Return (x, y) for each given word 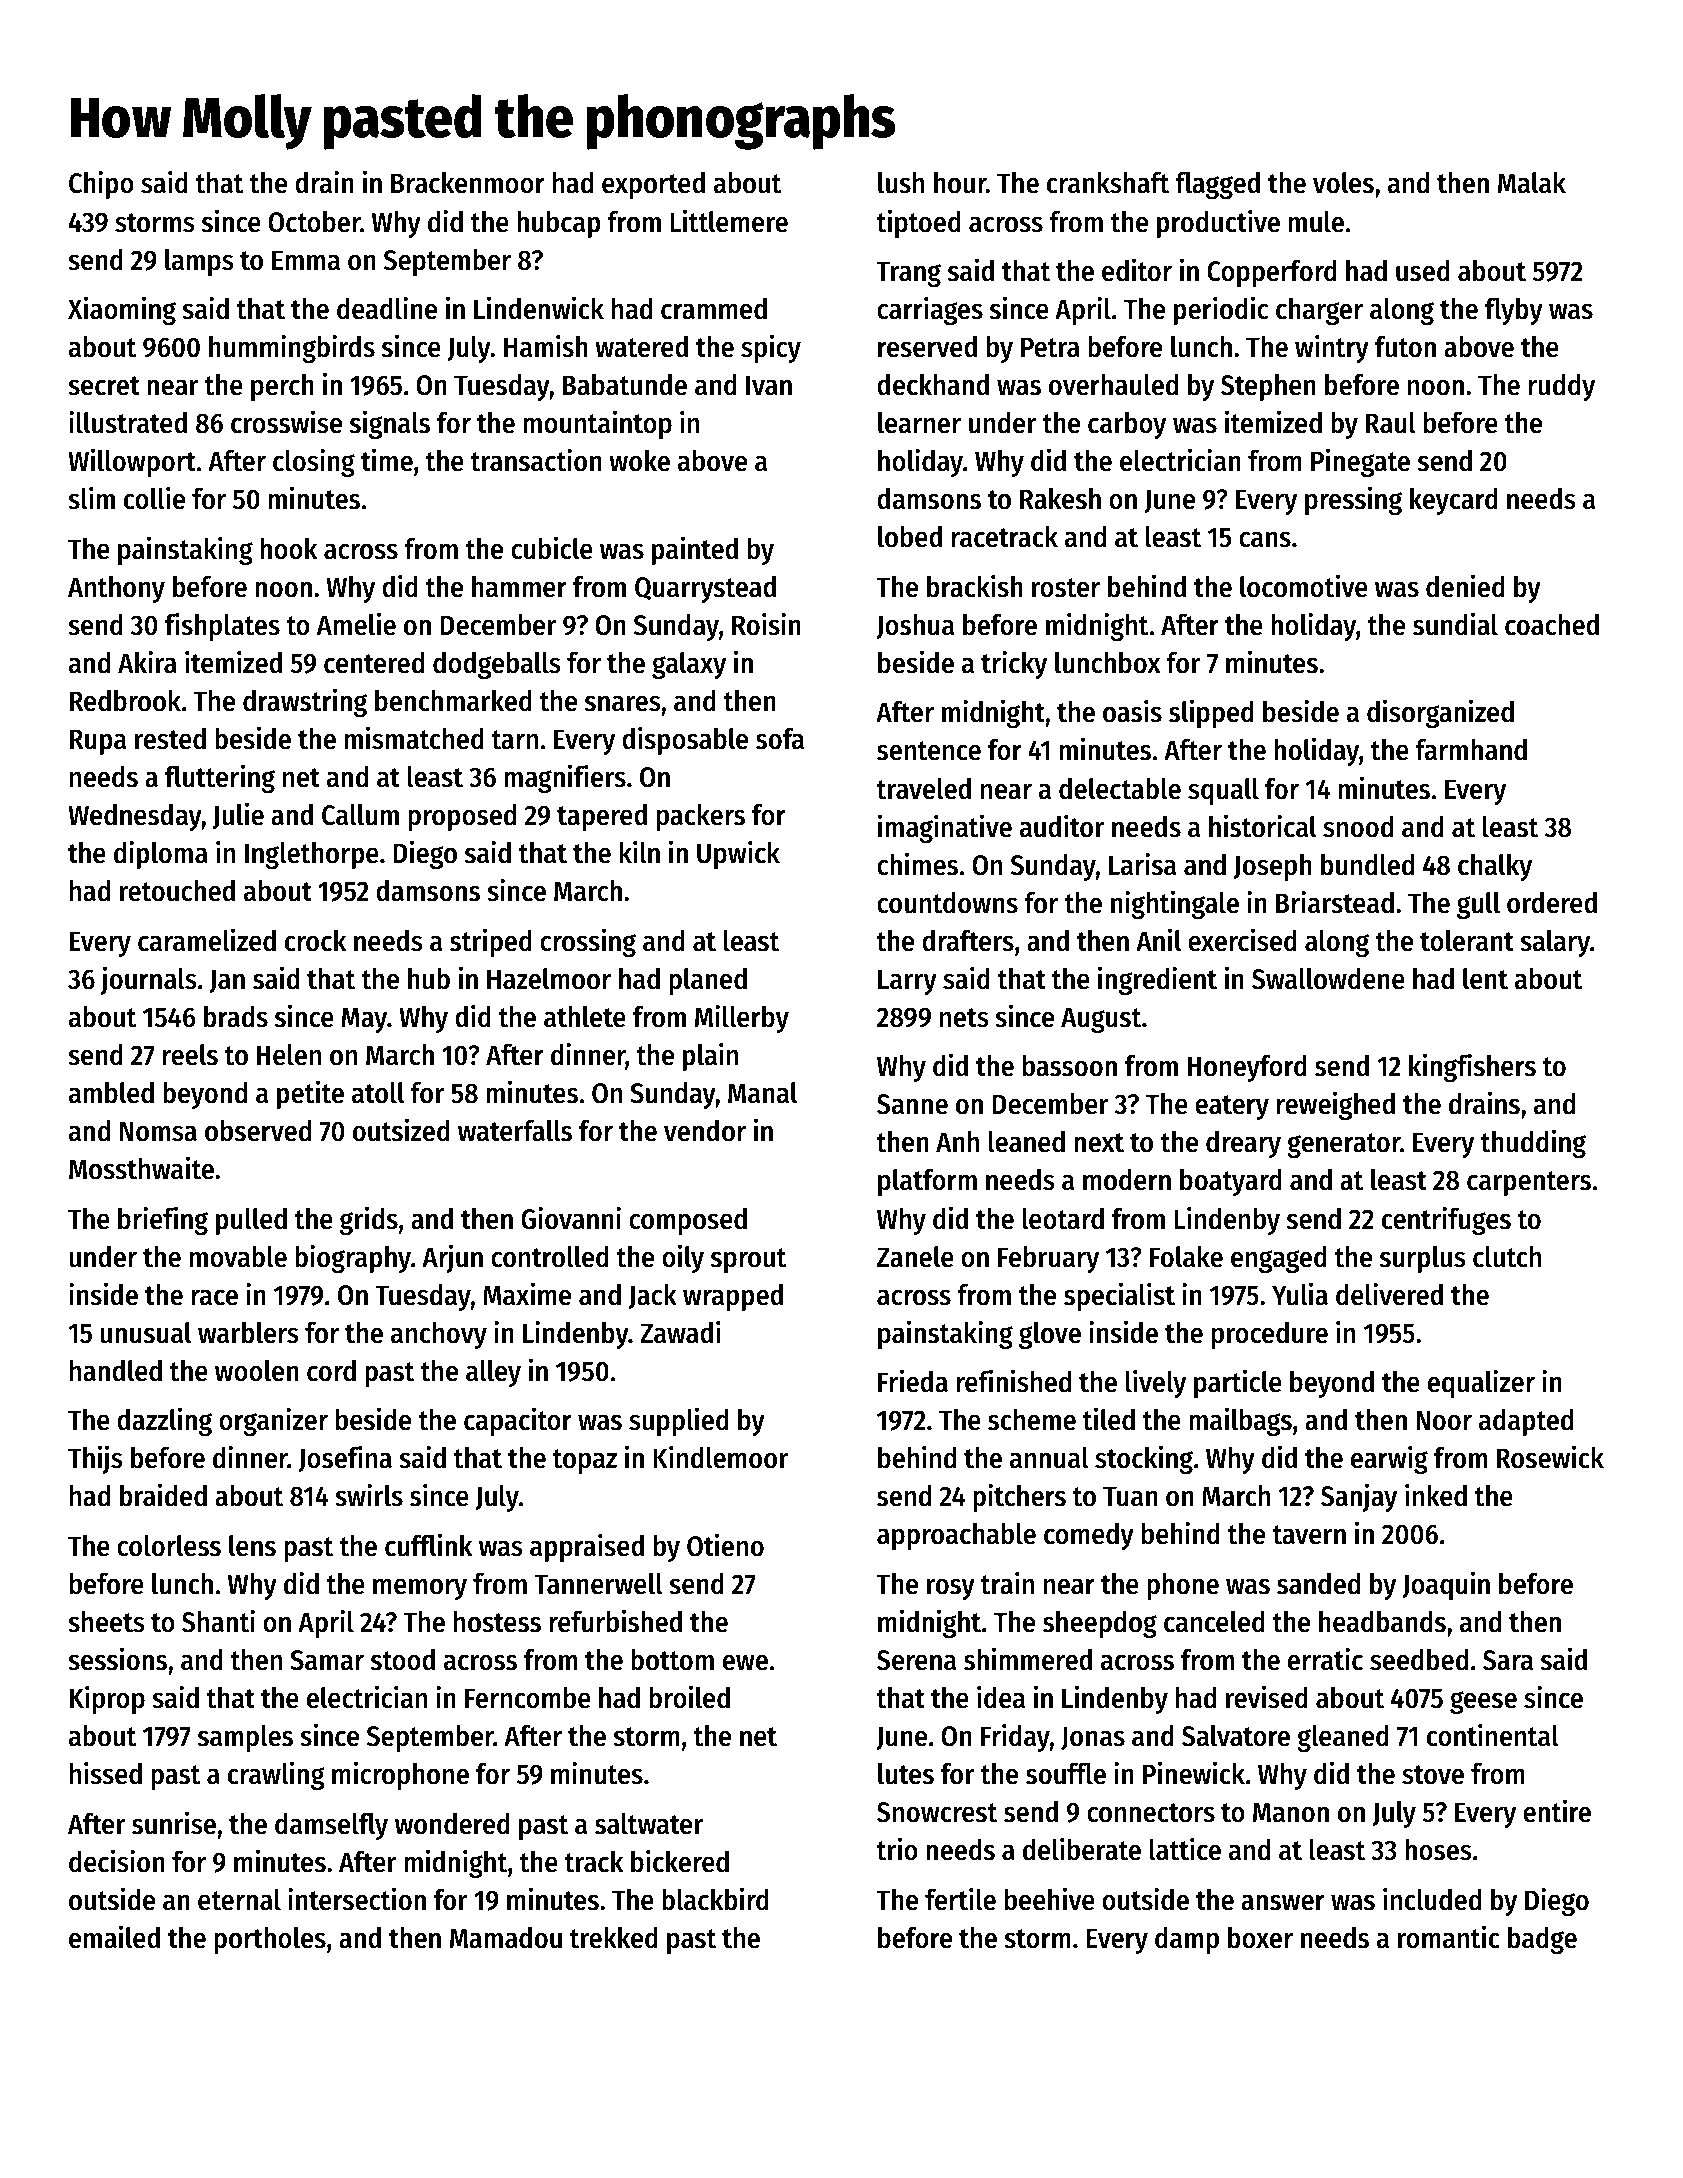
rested (170, 739)
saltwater (649, 1824)
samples (245, 1738)
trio (897, 1849)
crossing (588, 942)
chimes (917, 864)
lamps (199, 262)
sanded (1318, 1584)
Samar (327, 1660)
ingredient (1157, 980)
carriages (930, 310)
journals (149, 980)
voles (1343, 183)
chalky (1495, 867)
